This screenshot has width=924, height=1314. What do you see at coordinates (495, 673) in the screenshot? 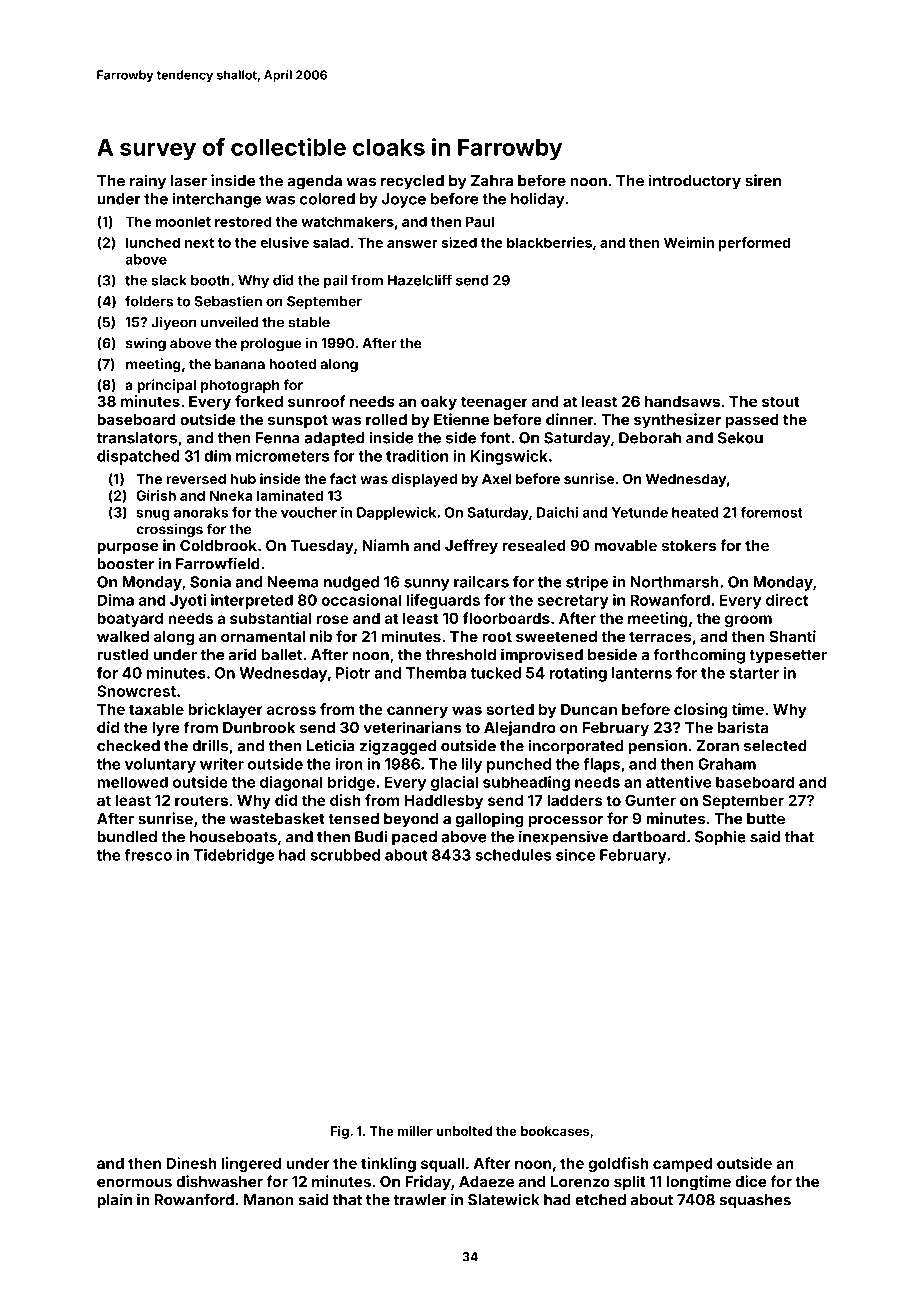
I see `tucked` at bounding box center [495, 673].
